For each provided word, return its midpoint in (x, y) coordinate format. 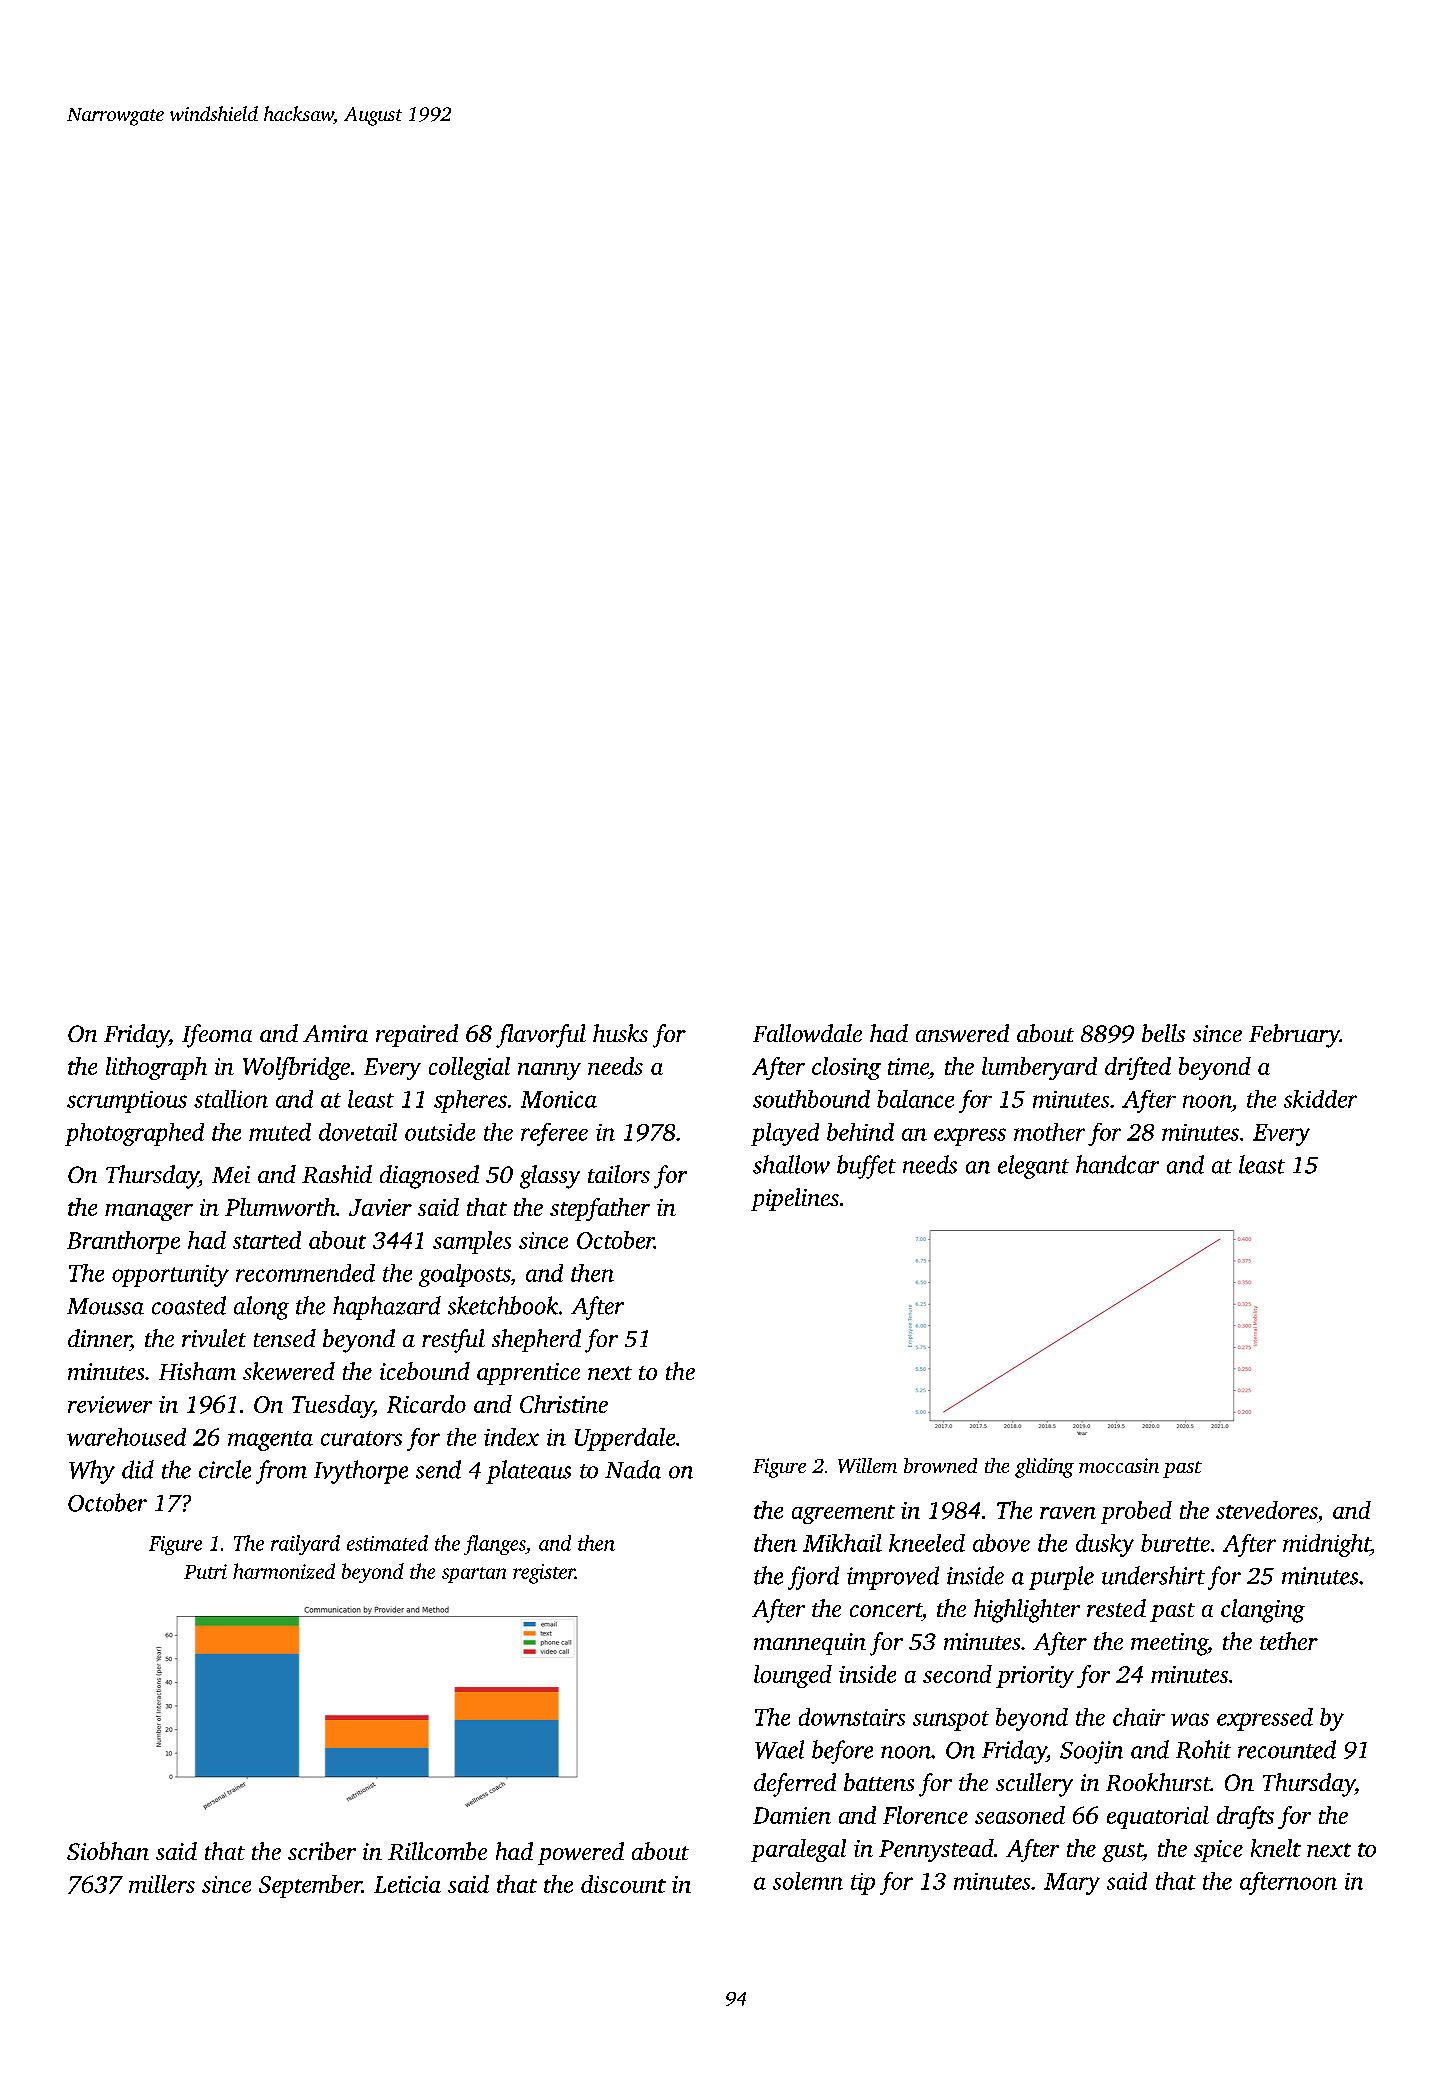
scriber (322, 1851)
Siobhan (108, 1851)
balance (915, 1099)
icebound (425, 1371)
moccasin (1119, 1465)
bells (1163, 1033)
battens (879, 1782)
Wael (779, 1749)
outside (440, 1132)
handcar (1117, 1164)
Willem (867, 1465)
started (267, 1240)
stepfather (600, 1209)
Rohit (1203, 1749)
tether (1289, 1641)
